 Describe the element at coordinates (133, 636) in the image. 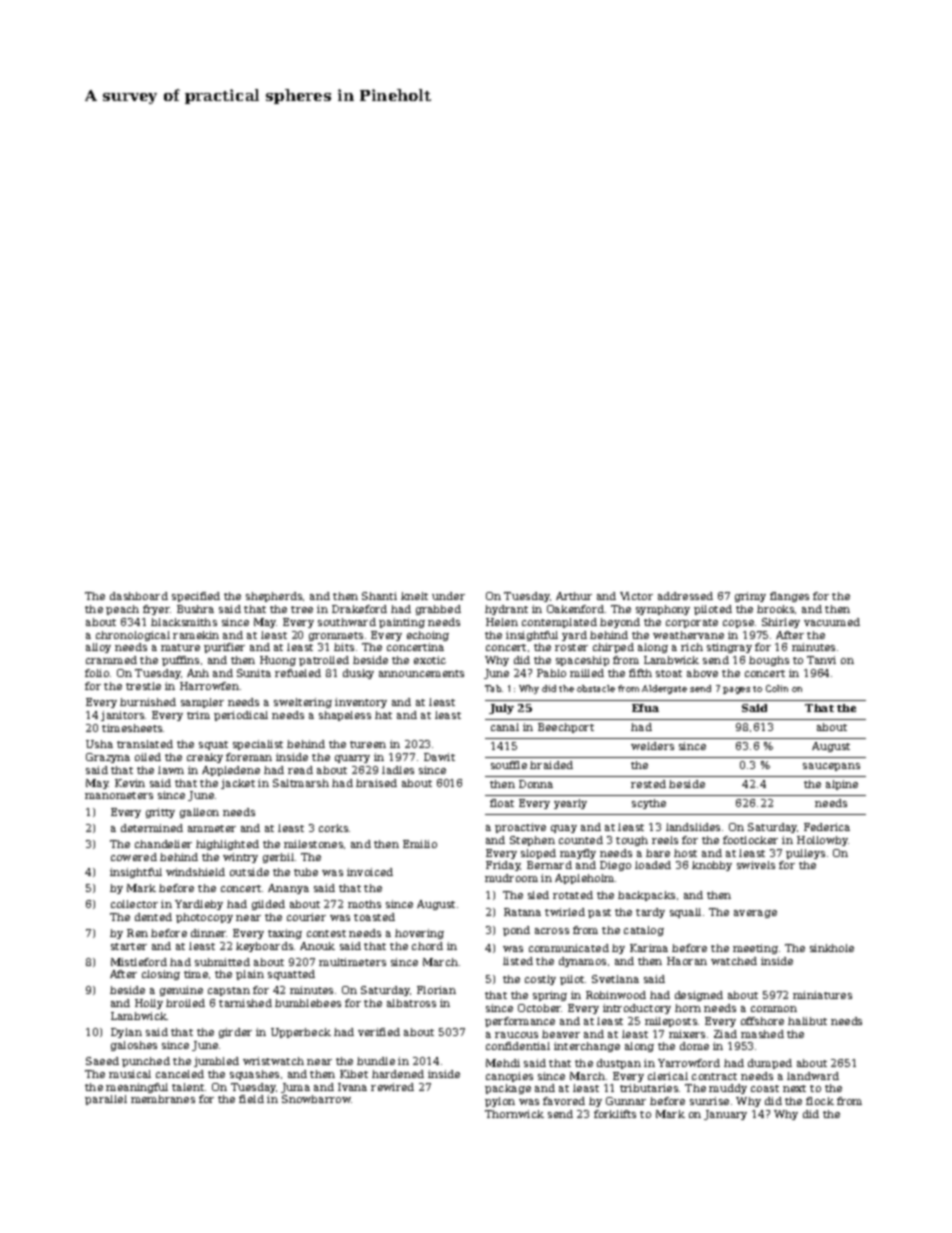

I see `chronological` at that location.
